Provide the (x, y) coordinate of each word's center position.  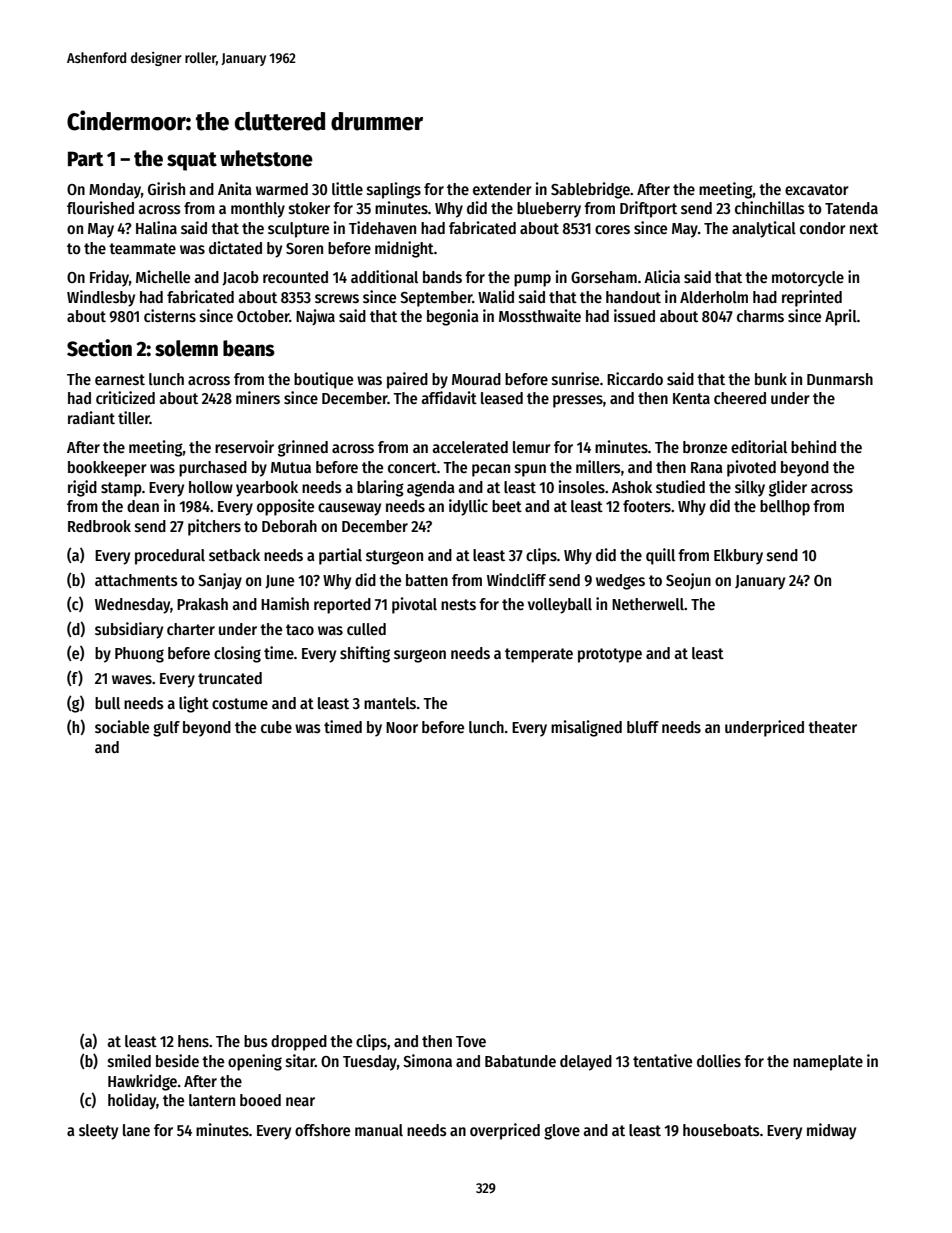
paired (407, 380)
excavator (817, 189)
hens (193, 1041)
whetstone (266, 158)
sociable (122, 726)
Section (99, 348)
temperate (539, 655)
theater (832, 727)
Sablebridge (590, 190)
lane (136, 1130)
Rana (707, 467)
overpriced (505, 1131)
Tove (471, 1041)
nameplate (828, 1063)
